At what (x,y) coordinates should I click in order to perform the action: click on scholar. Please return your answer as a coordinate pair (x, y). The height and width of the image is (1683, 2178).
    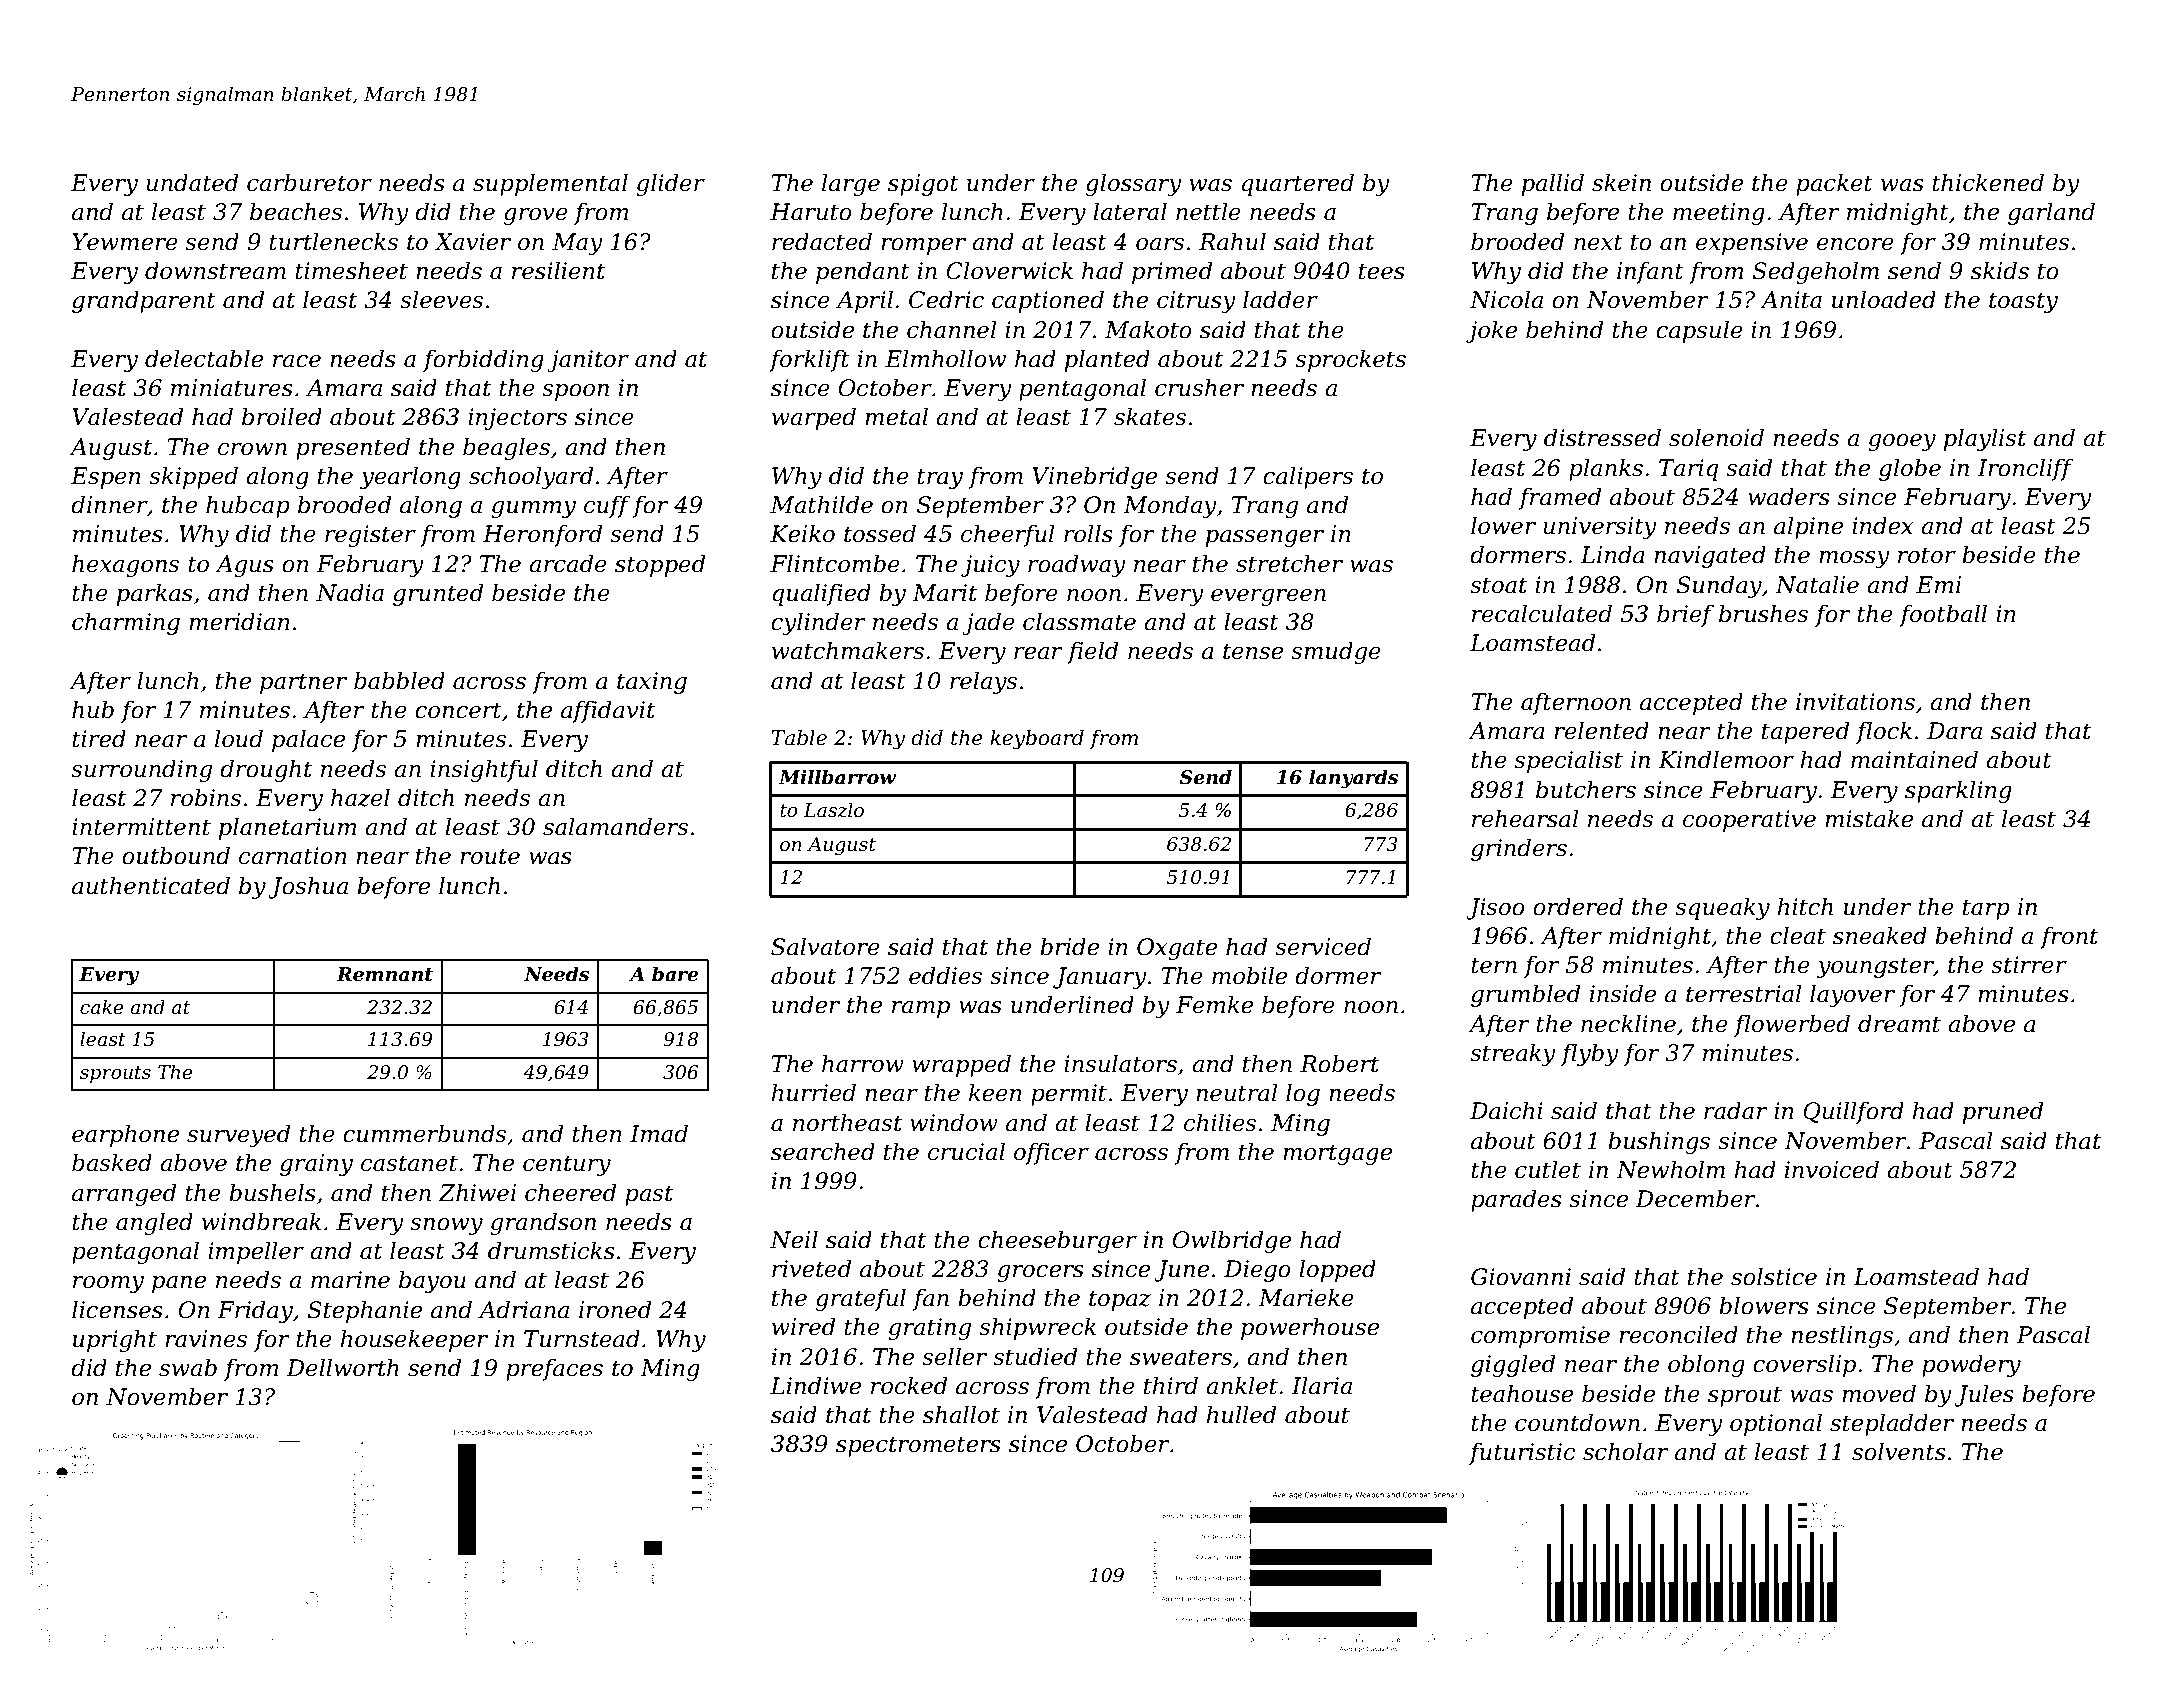
    Looking at the image, I should click on (1626, 1451).
